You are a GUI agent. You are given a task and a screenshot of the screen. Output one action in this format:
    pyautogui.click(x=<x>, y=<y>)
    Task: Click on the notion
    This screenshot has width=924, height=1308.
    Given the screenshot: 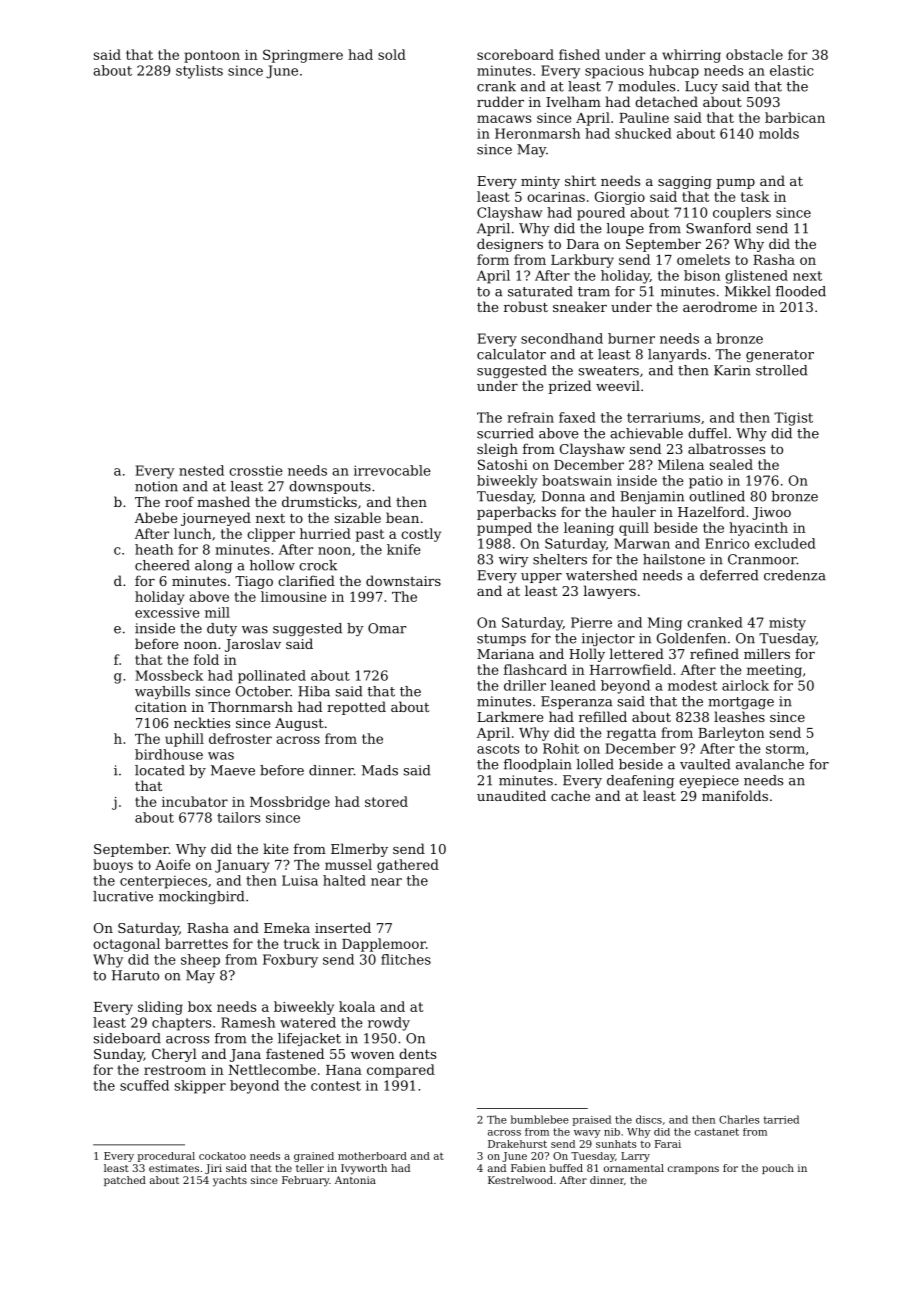 What is the action you would take?
    pyautogui.click(x=156, y=486)
